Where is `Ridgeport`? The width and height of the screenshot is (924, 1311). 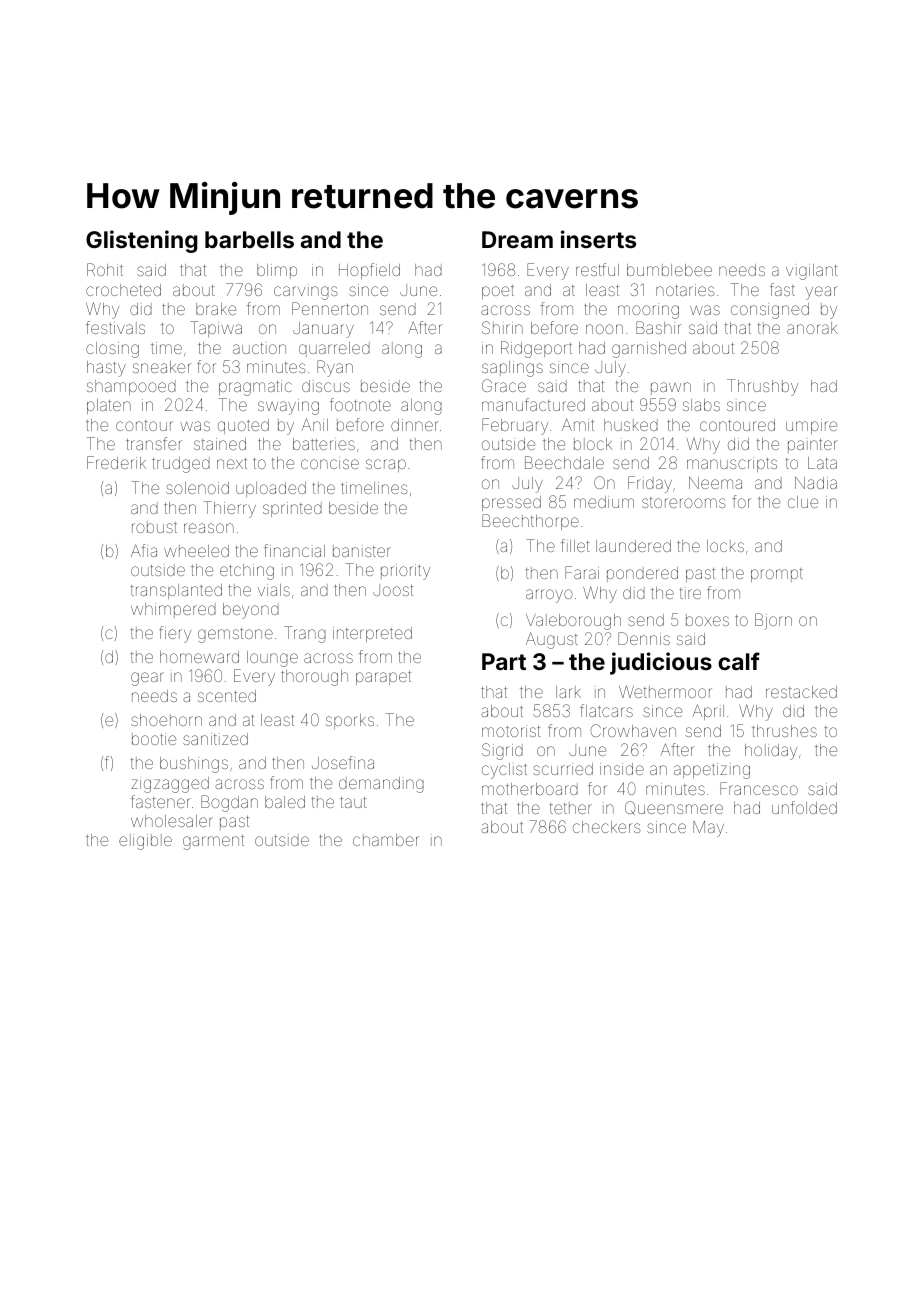
Ridgeport is located at coordinates (536, 349).
